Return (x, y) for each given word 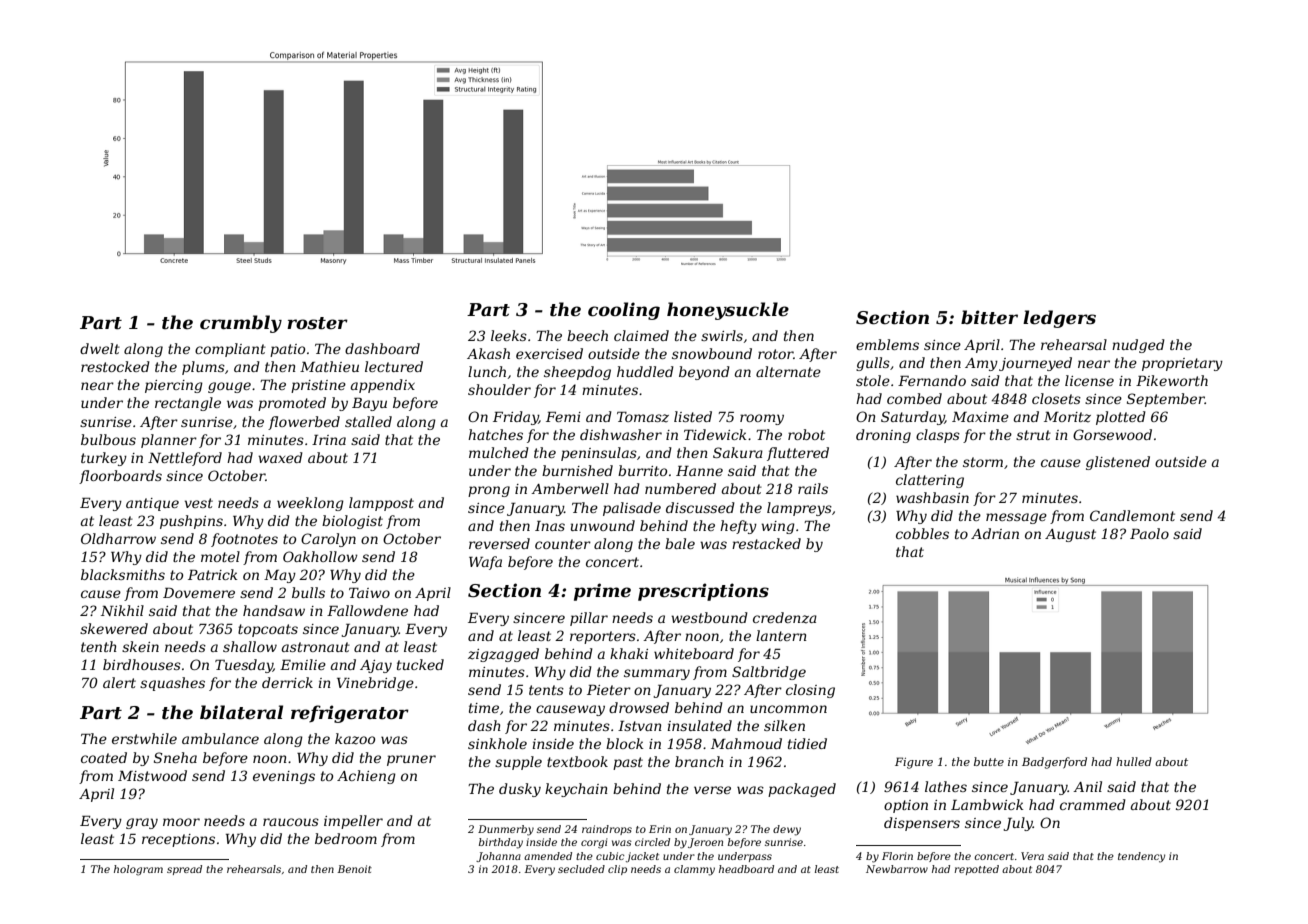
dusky (520, 790)
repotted (976, 870)
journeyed (1035, 364)
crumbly (241, 324)
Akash (488, 353)
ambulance (220, 738)
